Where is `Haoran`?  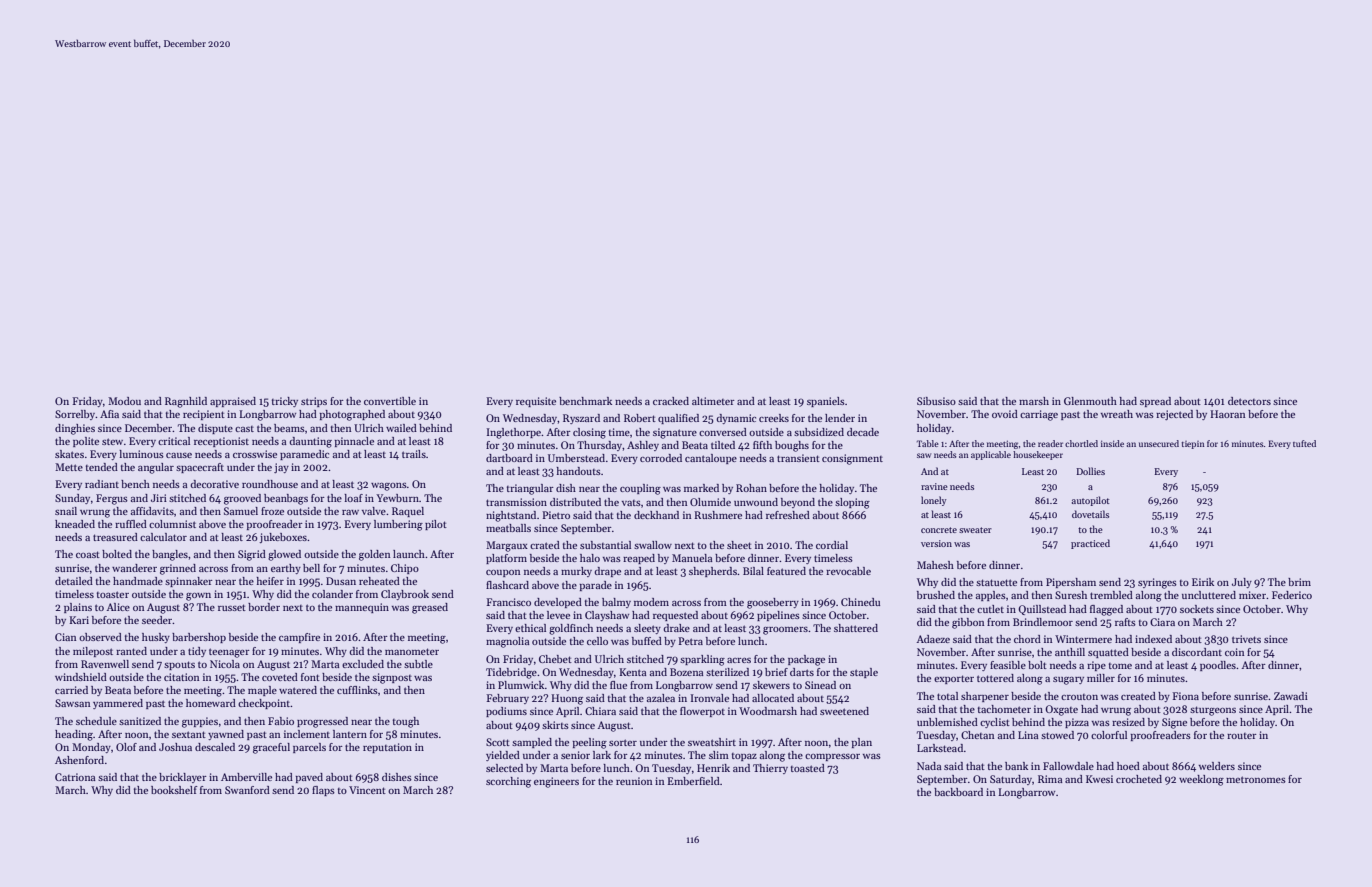 Haoran is located at coordinates (1227, 414).
